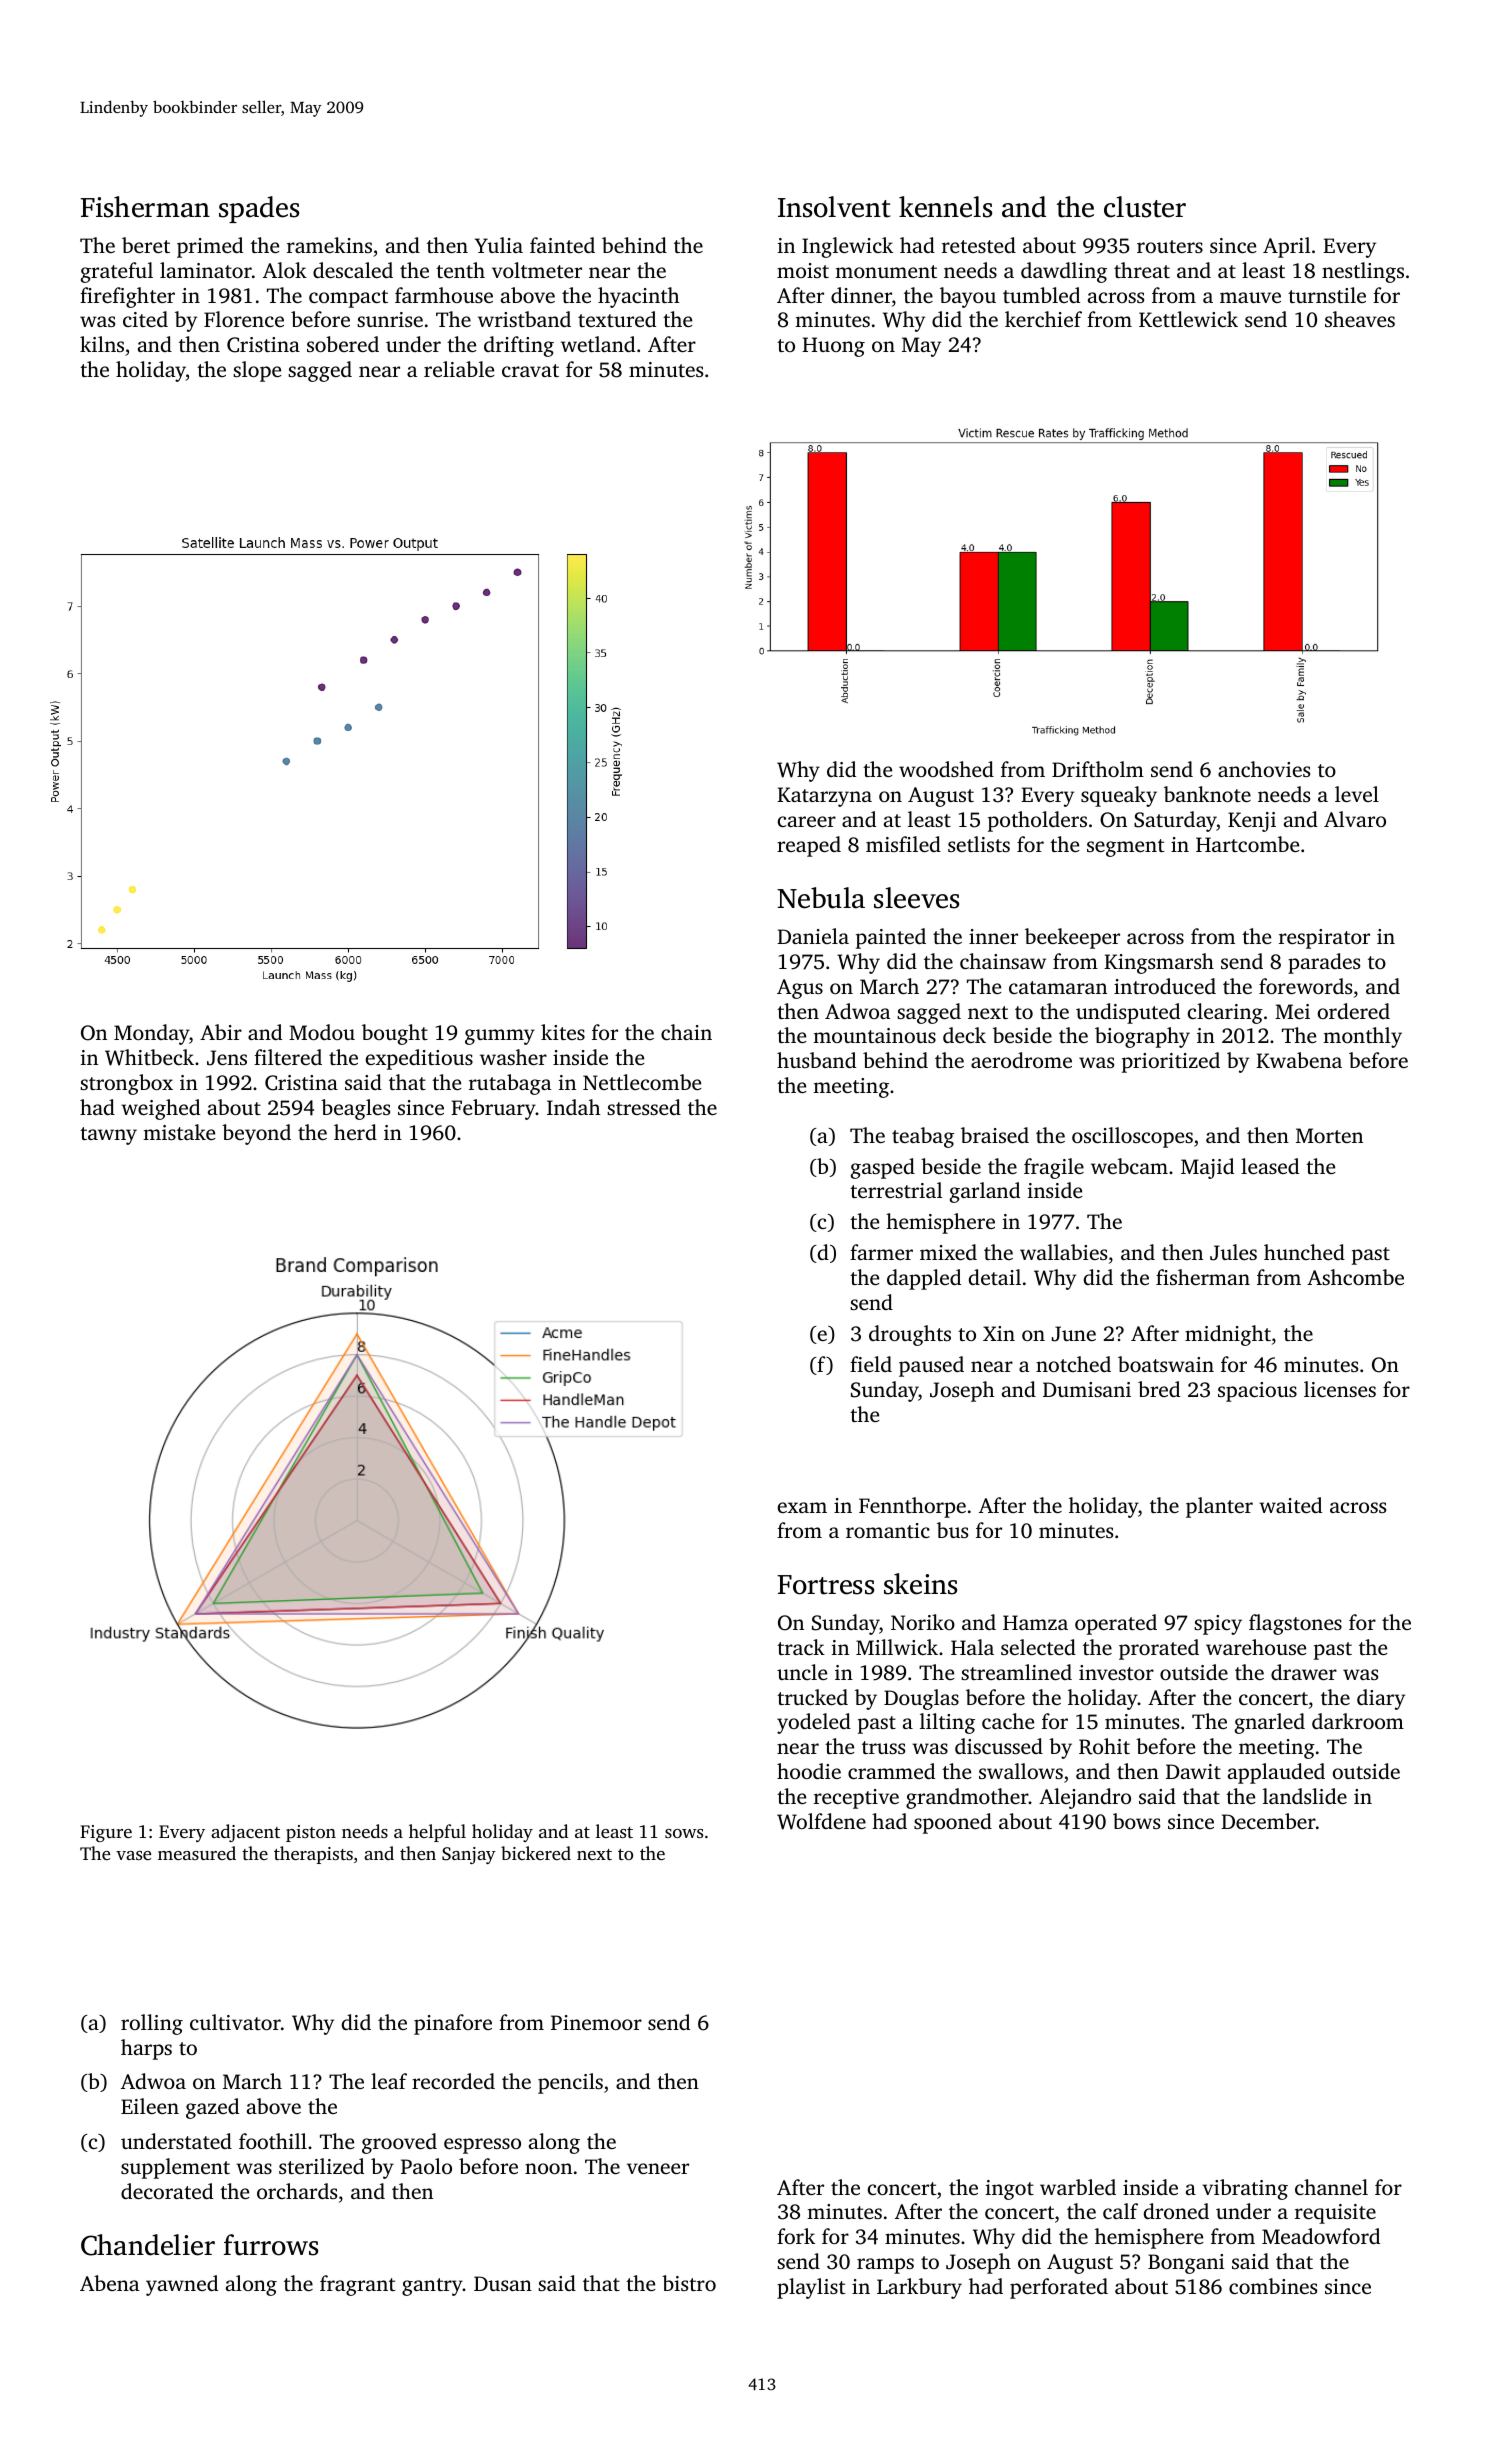 The width and height of the screenshot is (1496, 2464). Describe the element at coordinates (1145, 207) in the screenshot. I see `cluster` at that location.
